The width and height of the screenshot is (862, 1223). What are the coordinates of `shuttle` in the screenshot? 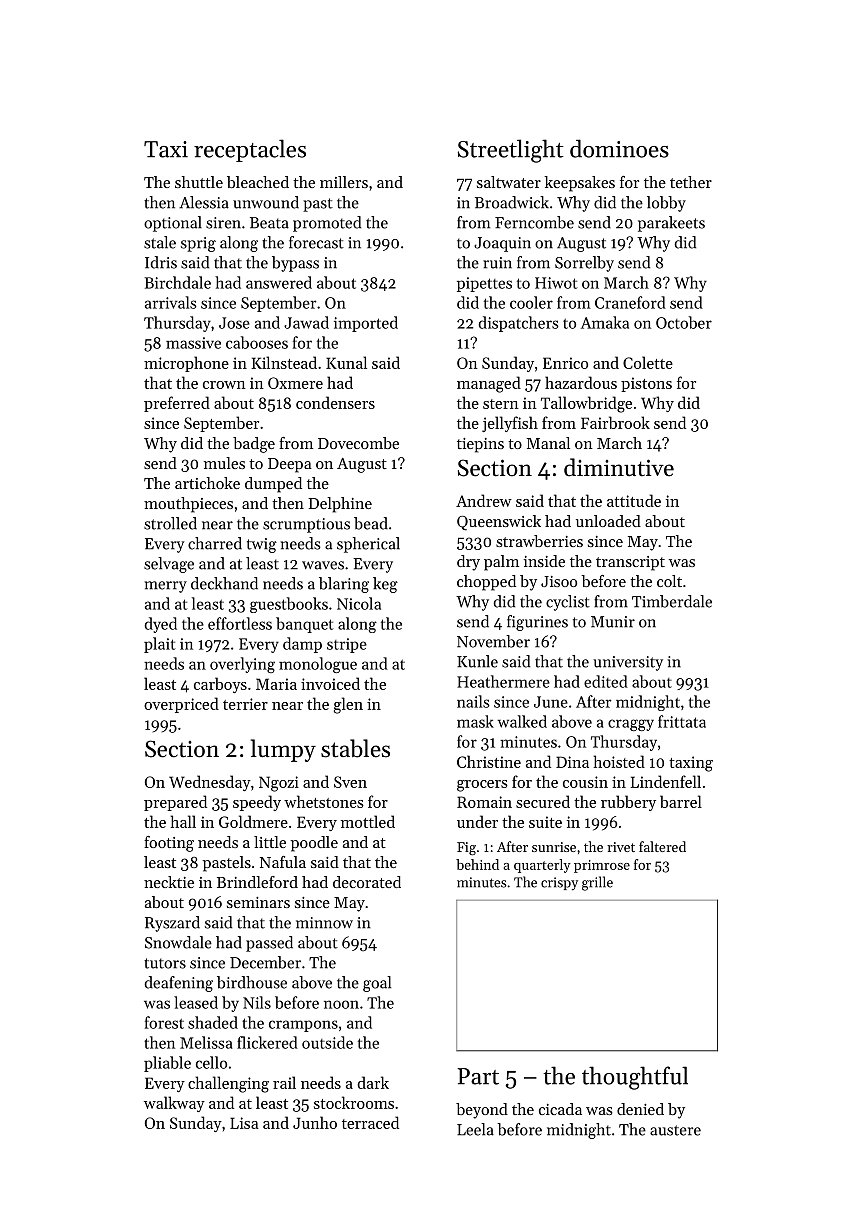 It's located at (199, 182).
